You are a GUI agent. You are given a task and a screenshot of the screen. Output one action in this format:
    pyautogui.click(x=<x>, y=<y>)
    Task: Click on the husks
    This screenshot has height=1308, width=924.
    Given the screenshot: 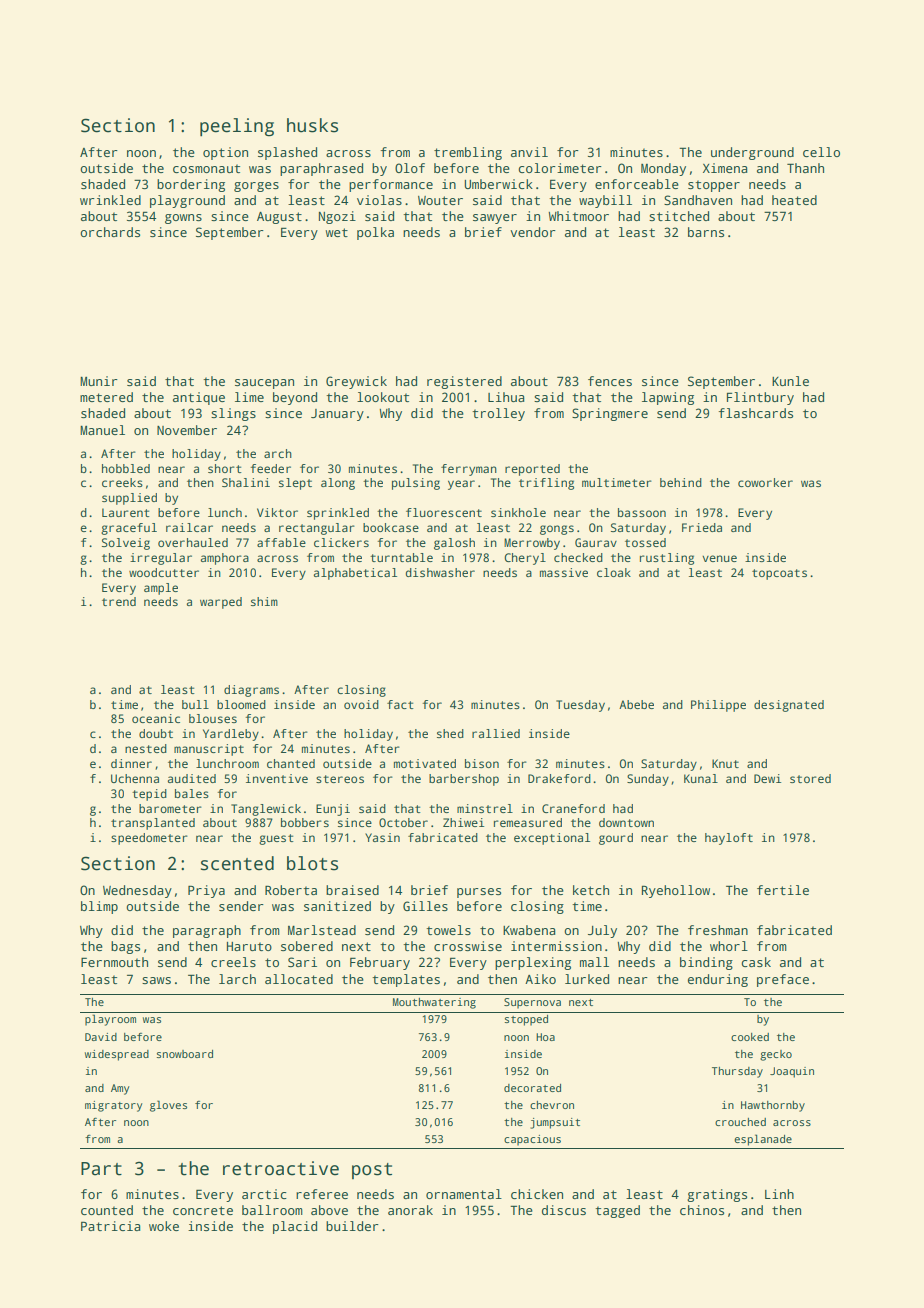 What is the action you would take?
    pyautogui.click(x=312, y=125)
